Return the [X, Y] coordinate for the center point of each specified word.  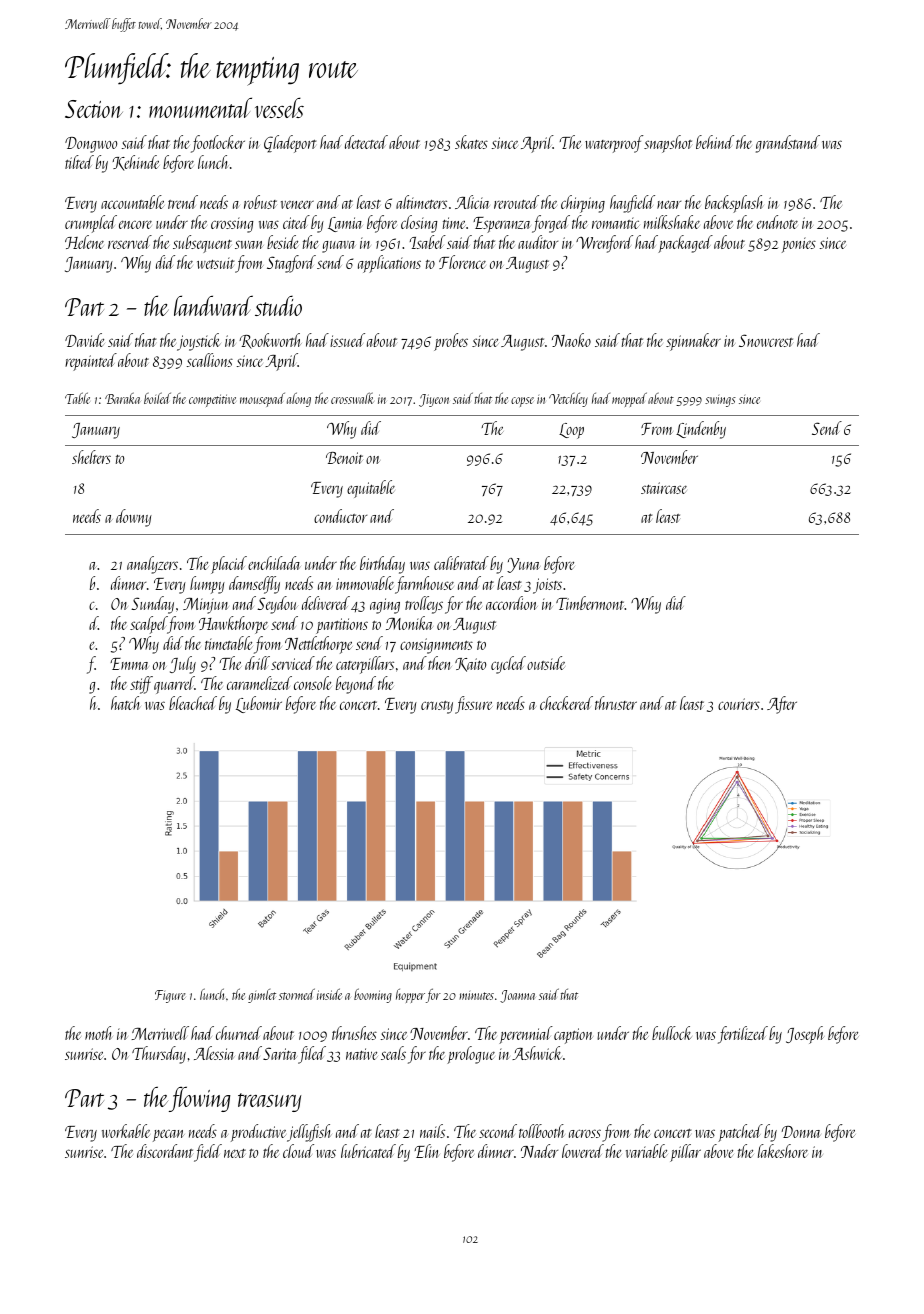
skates [471, 142]
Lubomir [259, 704]
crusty [437, 707]
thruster [616, 703]
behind [715, 142]
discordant [165, 1151]
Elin [427, 1151]
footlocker [218, 144]
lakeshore [783, 1151]
